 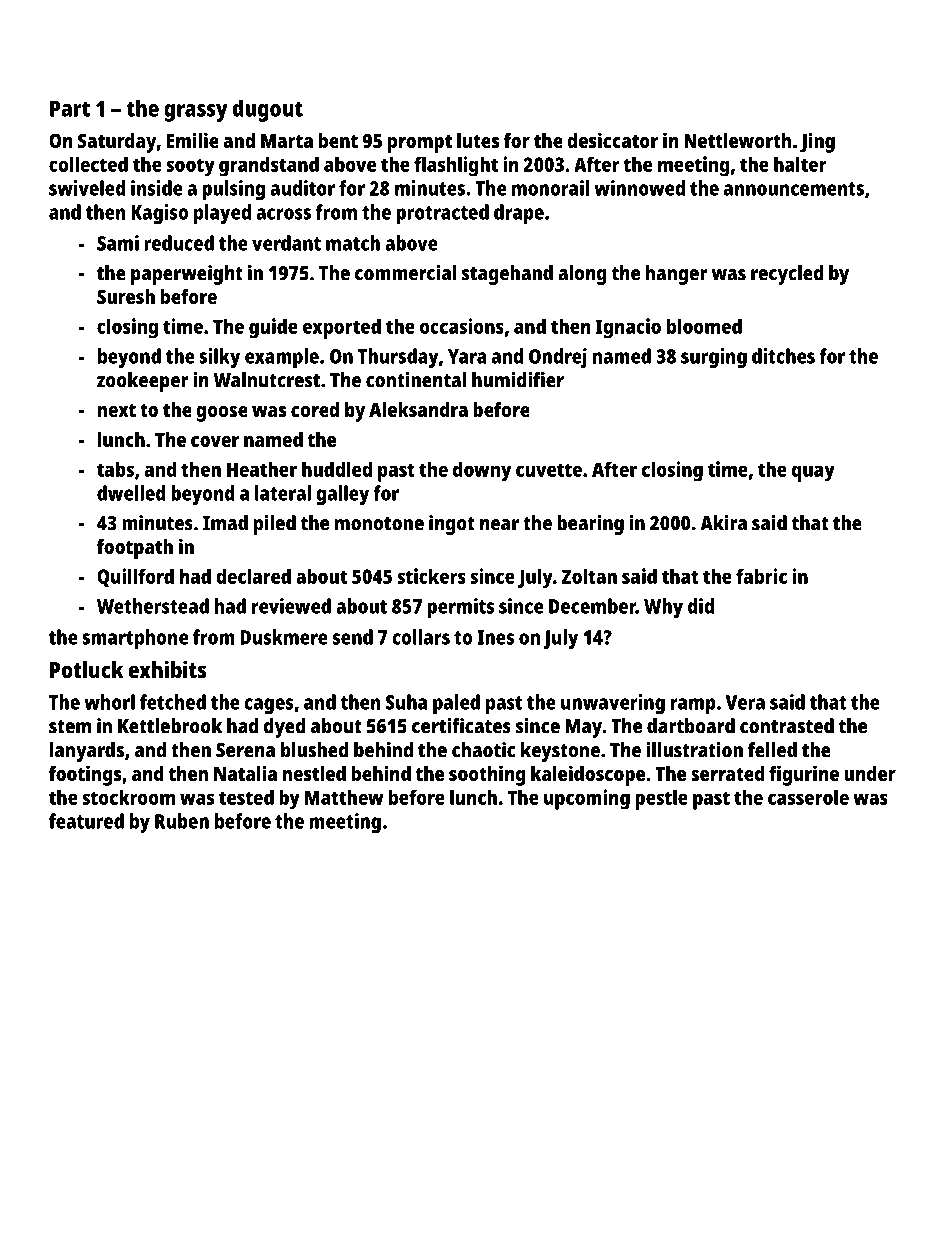 What do you see at coordinates (590, 525) in the page?
I see `bearing` at bounding box center [590, 525].
